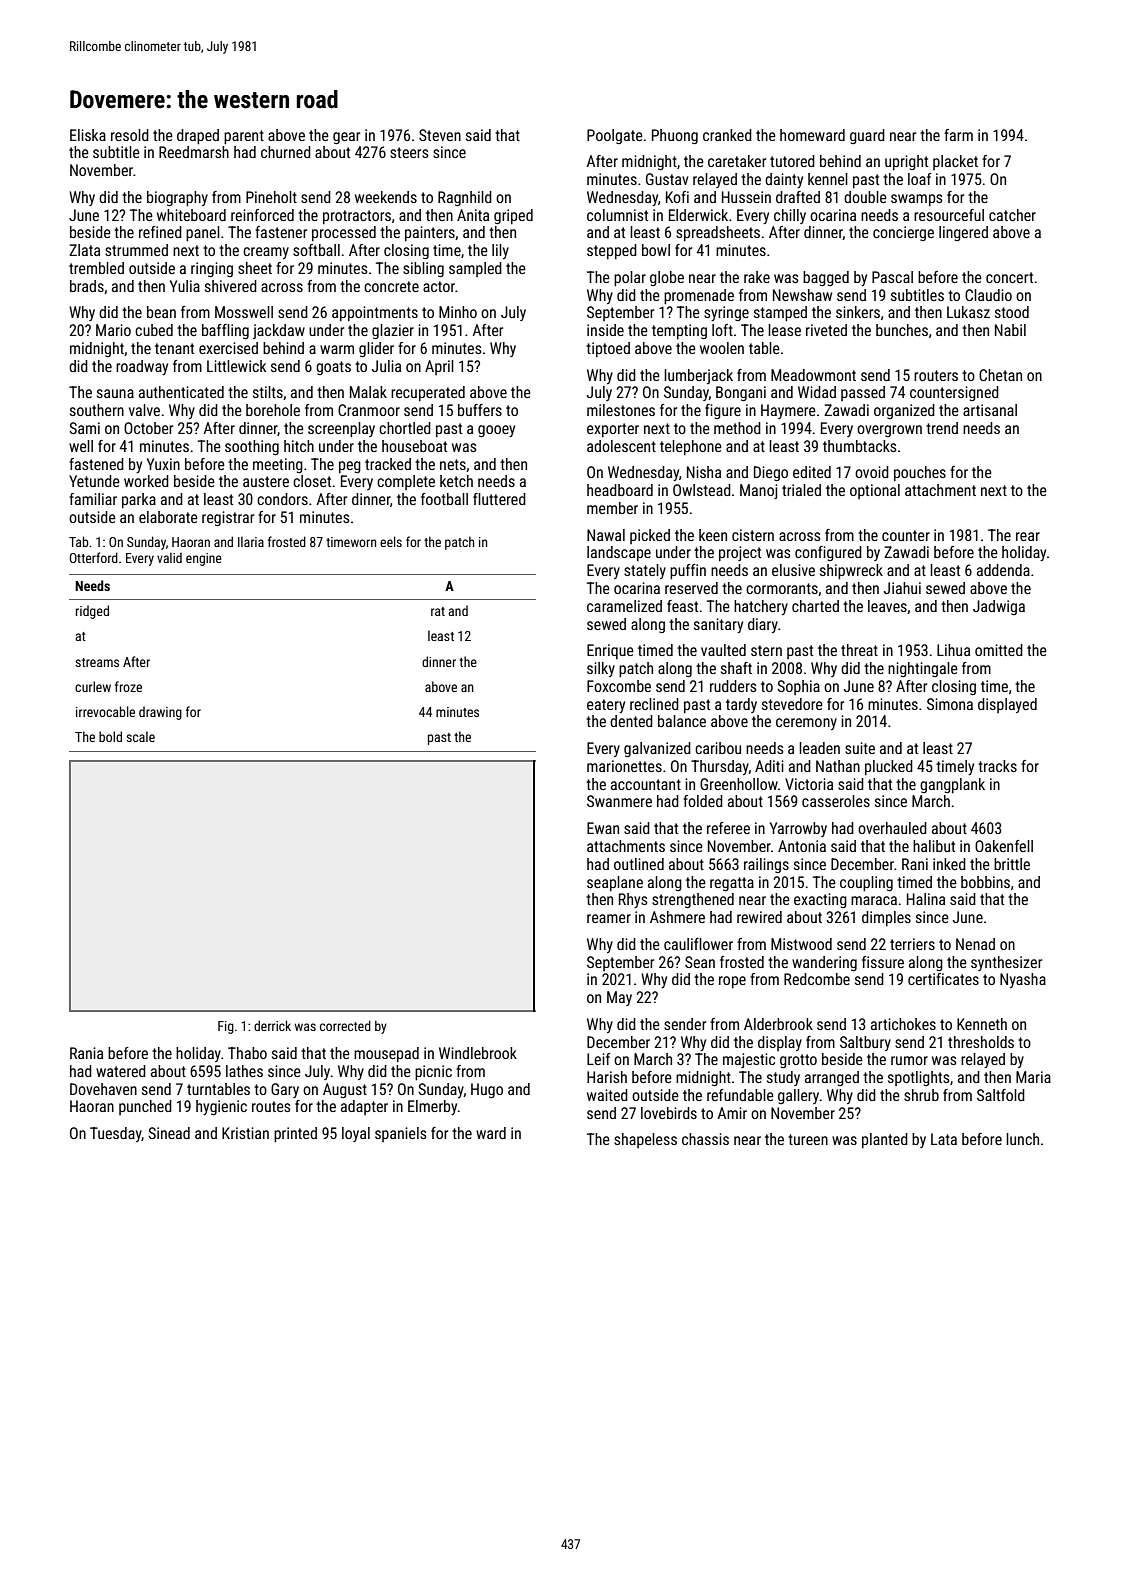 This page has width=1122, height=1587. What do you see at coordinates (619, 801) in the page?
I see `Swanmere` at bounding box center [619, 801].
